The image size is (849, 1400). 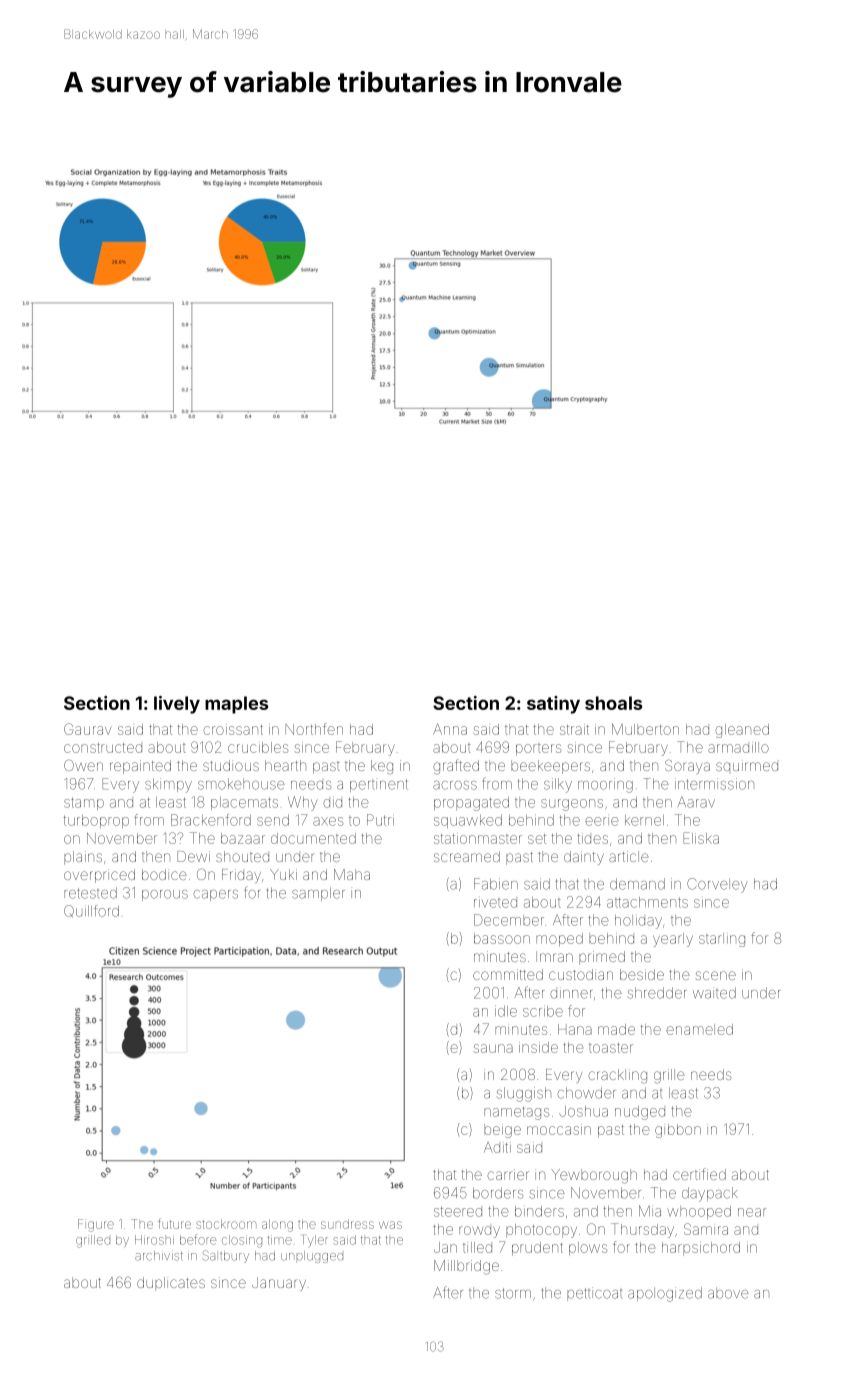 I want to click on shoals, so click(x=613, y=703).
